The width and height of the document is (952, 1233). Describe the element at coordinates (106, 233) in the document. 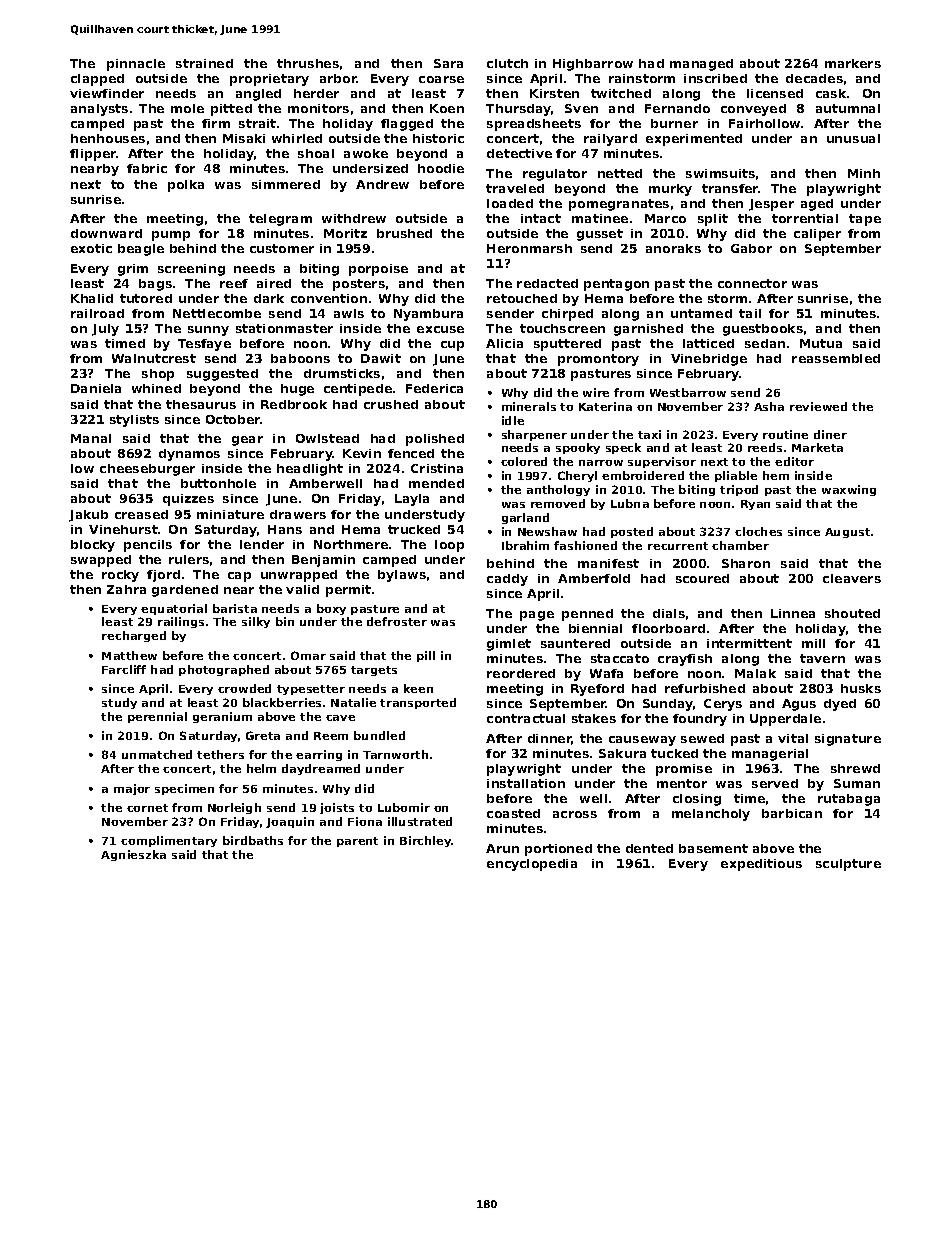

I see `downward` at that location.
